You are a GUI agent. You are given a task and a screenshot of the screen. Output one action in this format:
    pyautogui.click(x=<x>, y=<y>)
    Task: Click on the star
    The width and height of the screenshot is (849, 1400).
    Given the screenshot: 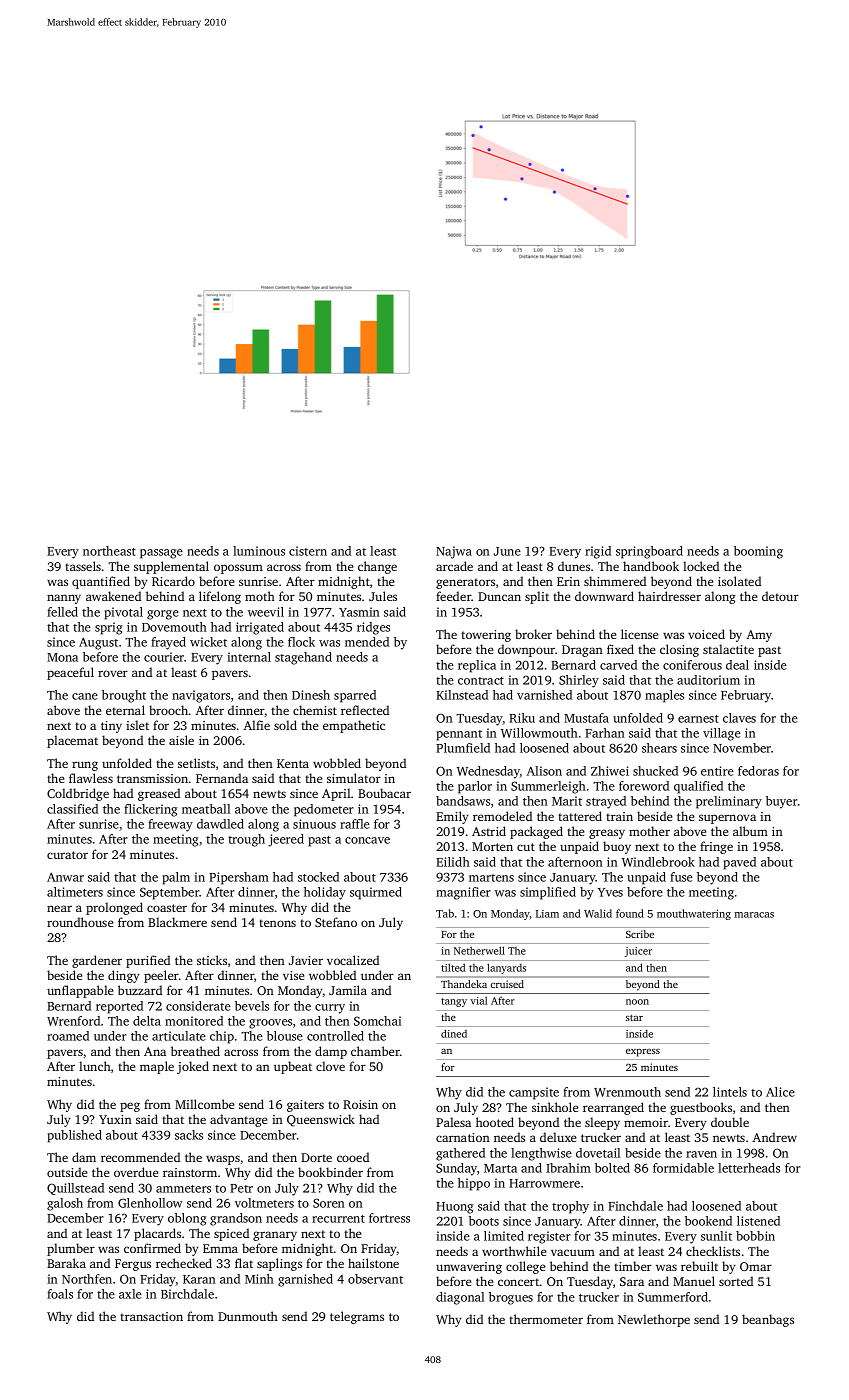 What is the action you would take?
    pyautogui.click(x=634, y=1018)
